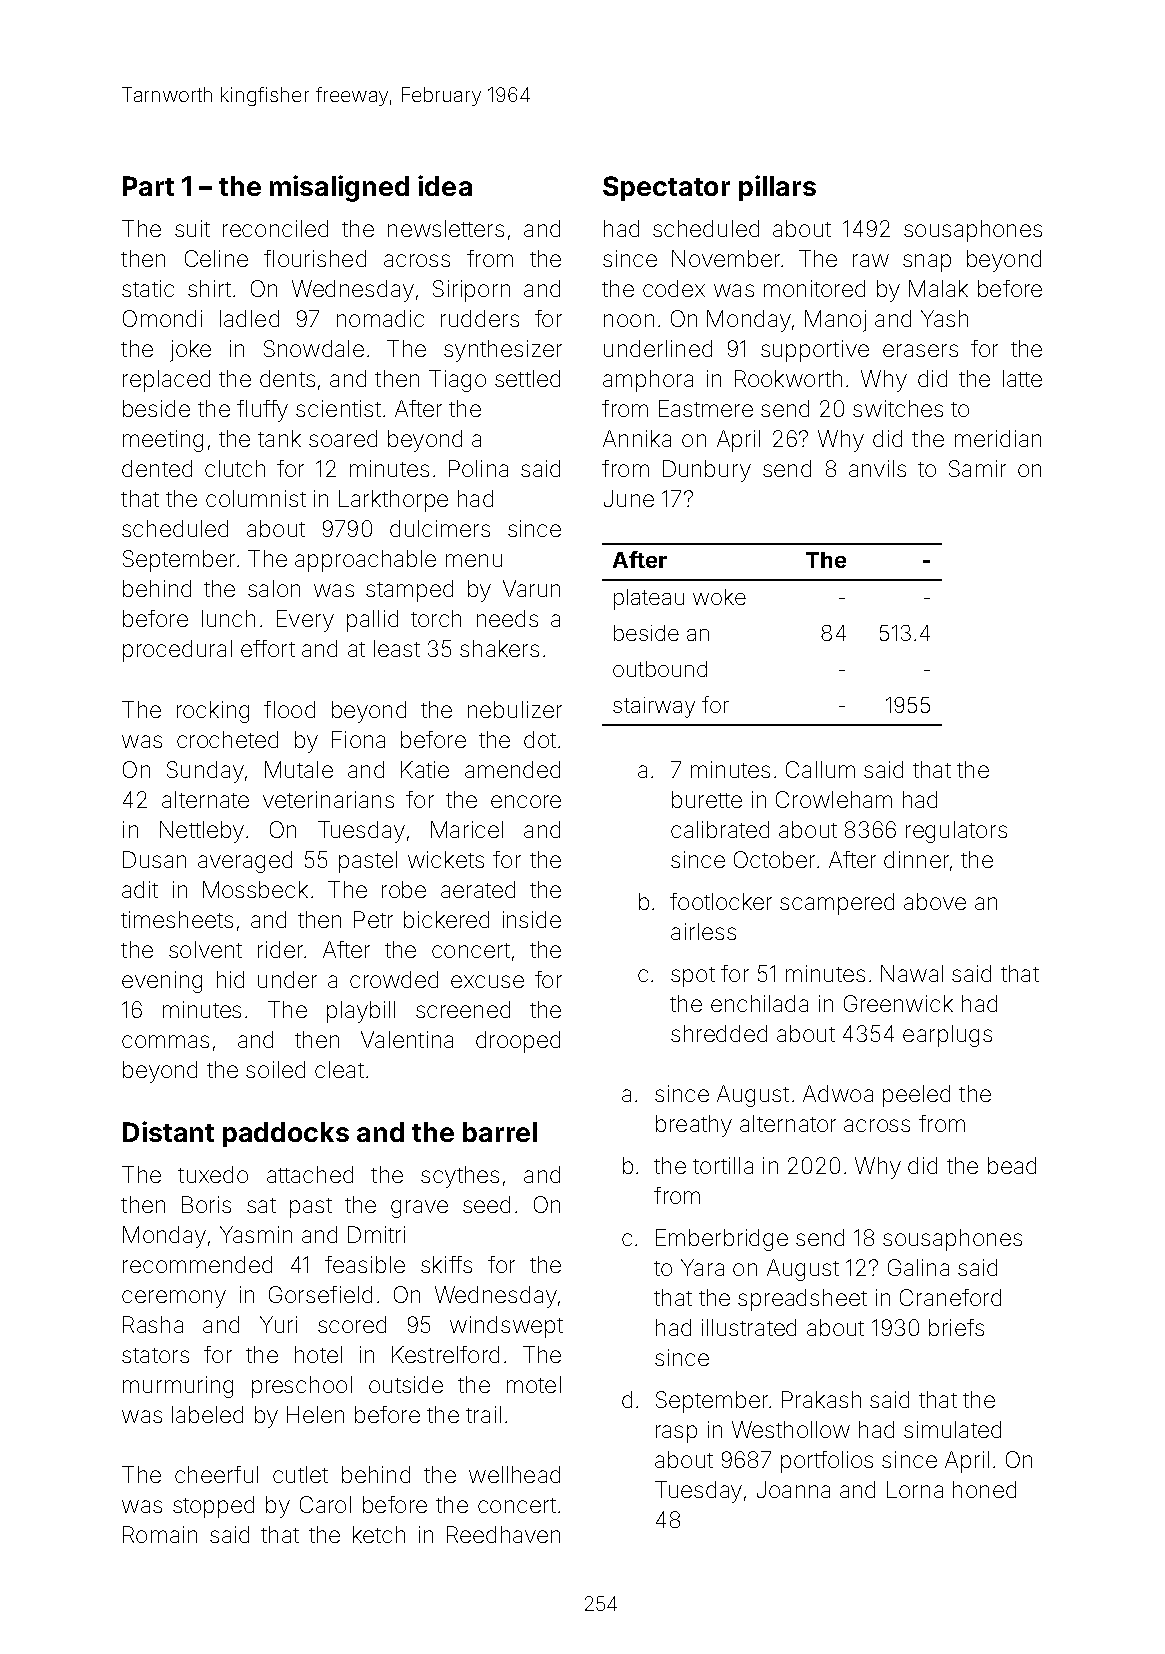 The image size is (1165, 1654). What do you see at coordinates (674, 288) in the screenshot?
I see `codex` at bounding box center [674, 288].
